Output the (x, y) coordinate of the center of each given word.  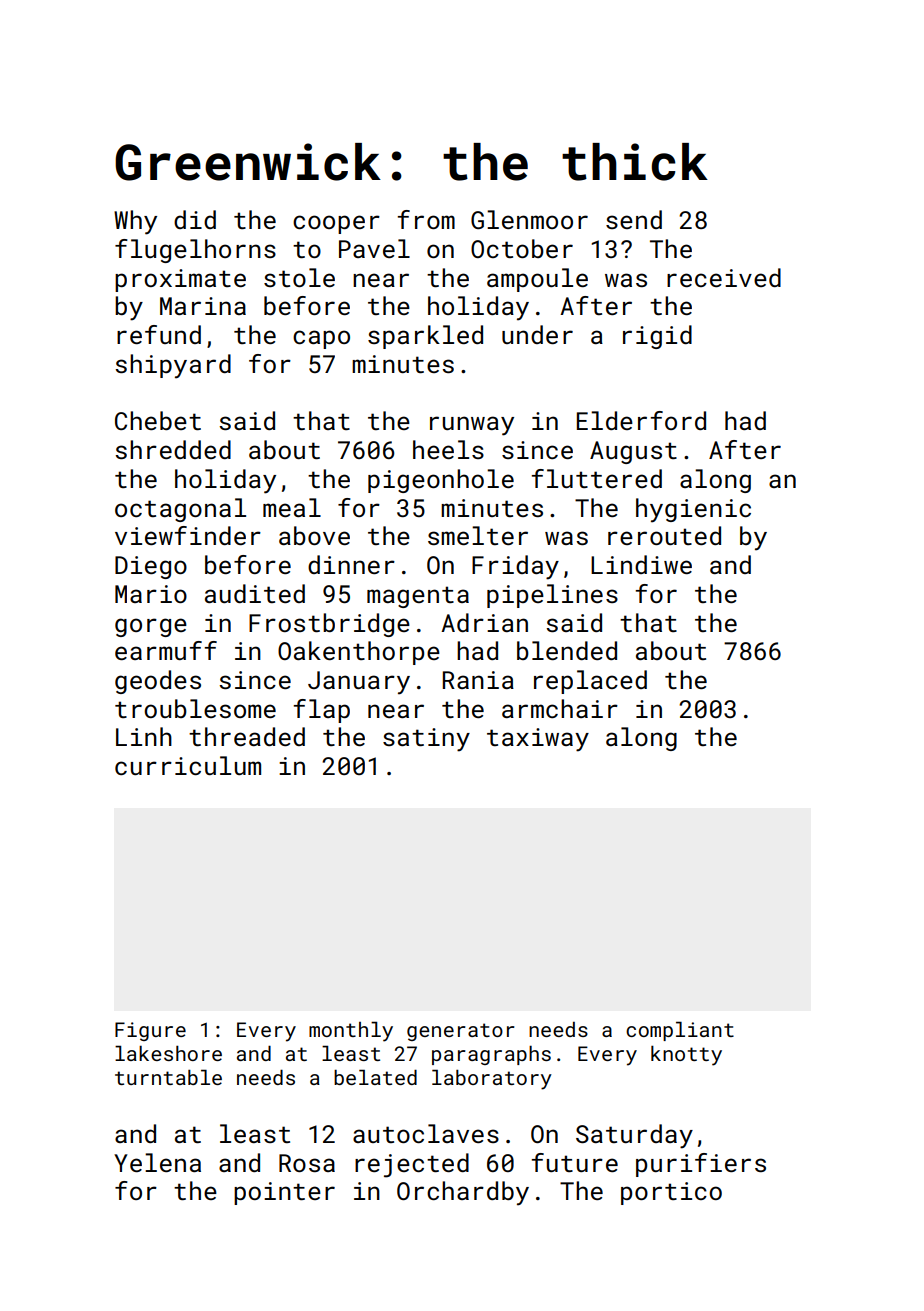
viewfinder (188, 535)
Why (135, 222)
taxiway (538, 740)
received (724, 277)
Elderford (641, 420)
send (634, 219)
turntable (168, 1077)
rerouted (664, 535)
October (522, 248)
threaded (247, 736)
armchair (560, 708)
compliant (680, 1031)
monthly (351, 1031)
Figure (150, 1031)
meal (292, 507)
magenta (418, 597)
